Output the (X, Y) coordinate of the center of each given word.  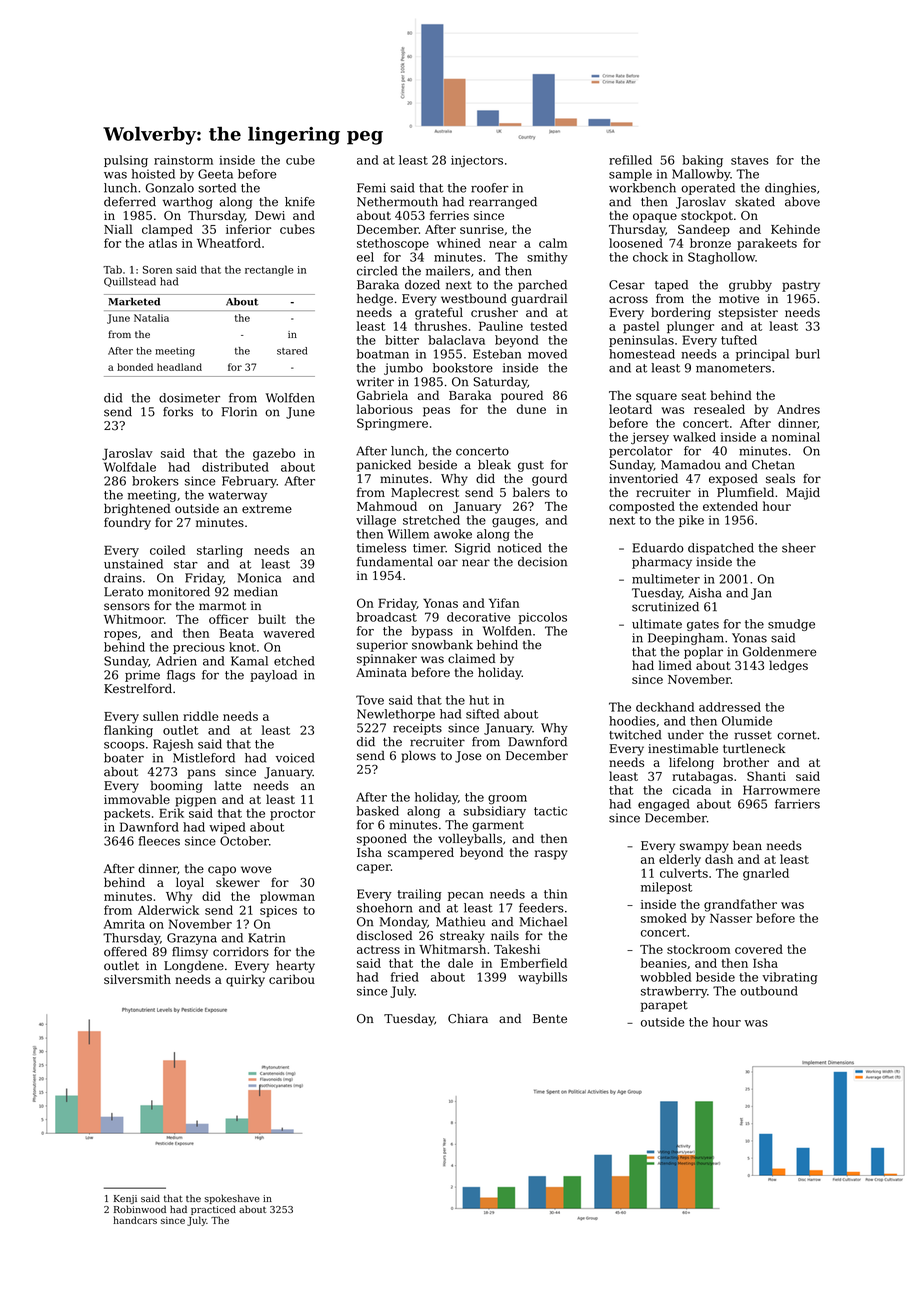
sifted (482, 714)
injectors (477, 161)
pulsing (126, 161)
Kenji (125, 1199)
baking (702, 161)
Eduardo (658, 548)
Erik (171, 813)
